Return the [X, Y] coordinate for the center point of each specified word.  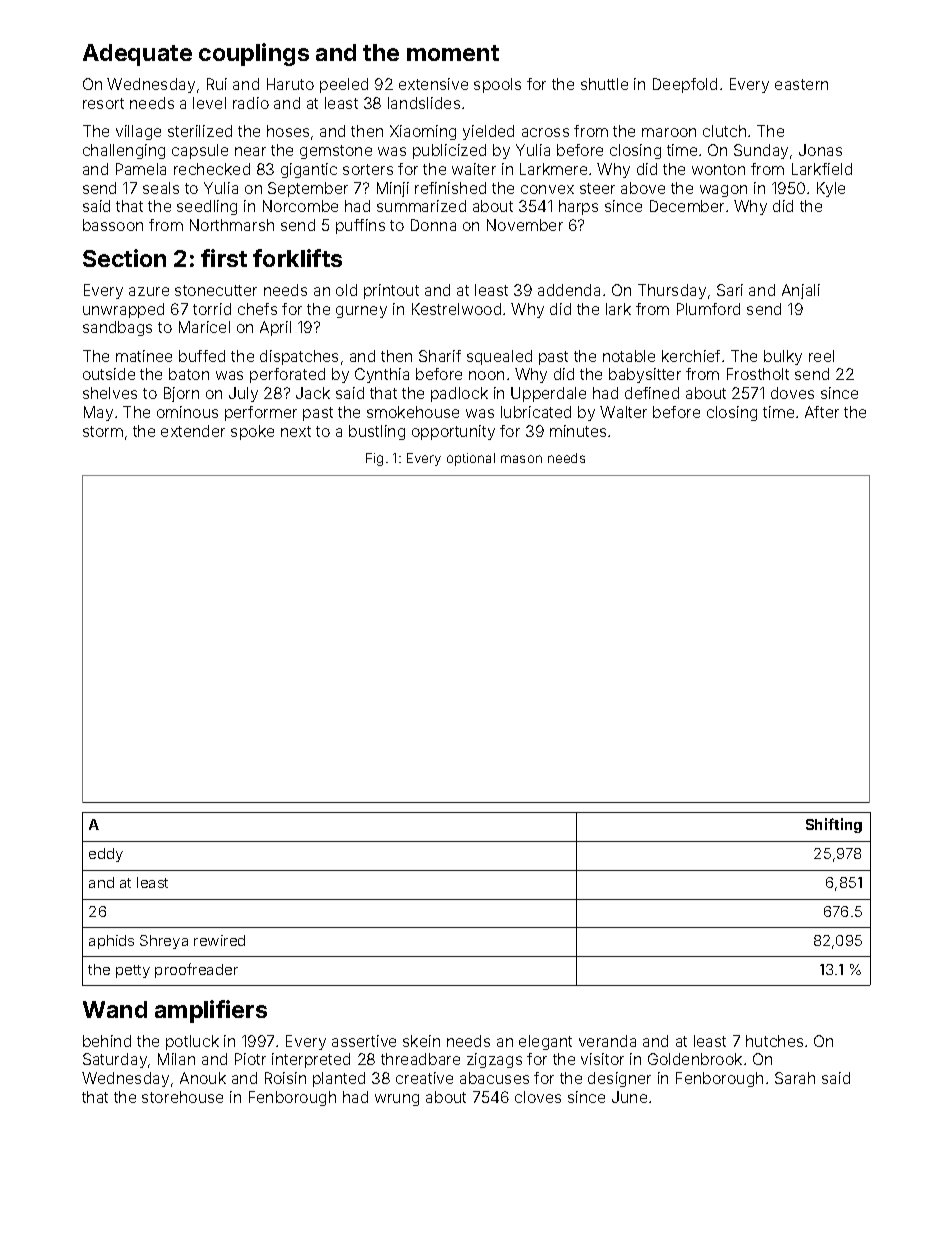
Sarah [795, 1078]
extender [193, 431]
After [822, 412]
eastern [801, 84]
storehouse [182, 1097]
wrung [397, 1100]
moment [453, 53]
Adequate [137, 55]
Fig [374, 459]
